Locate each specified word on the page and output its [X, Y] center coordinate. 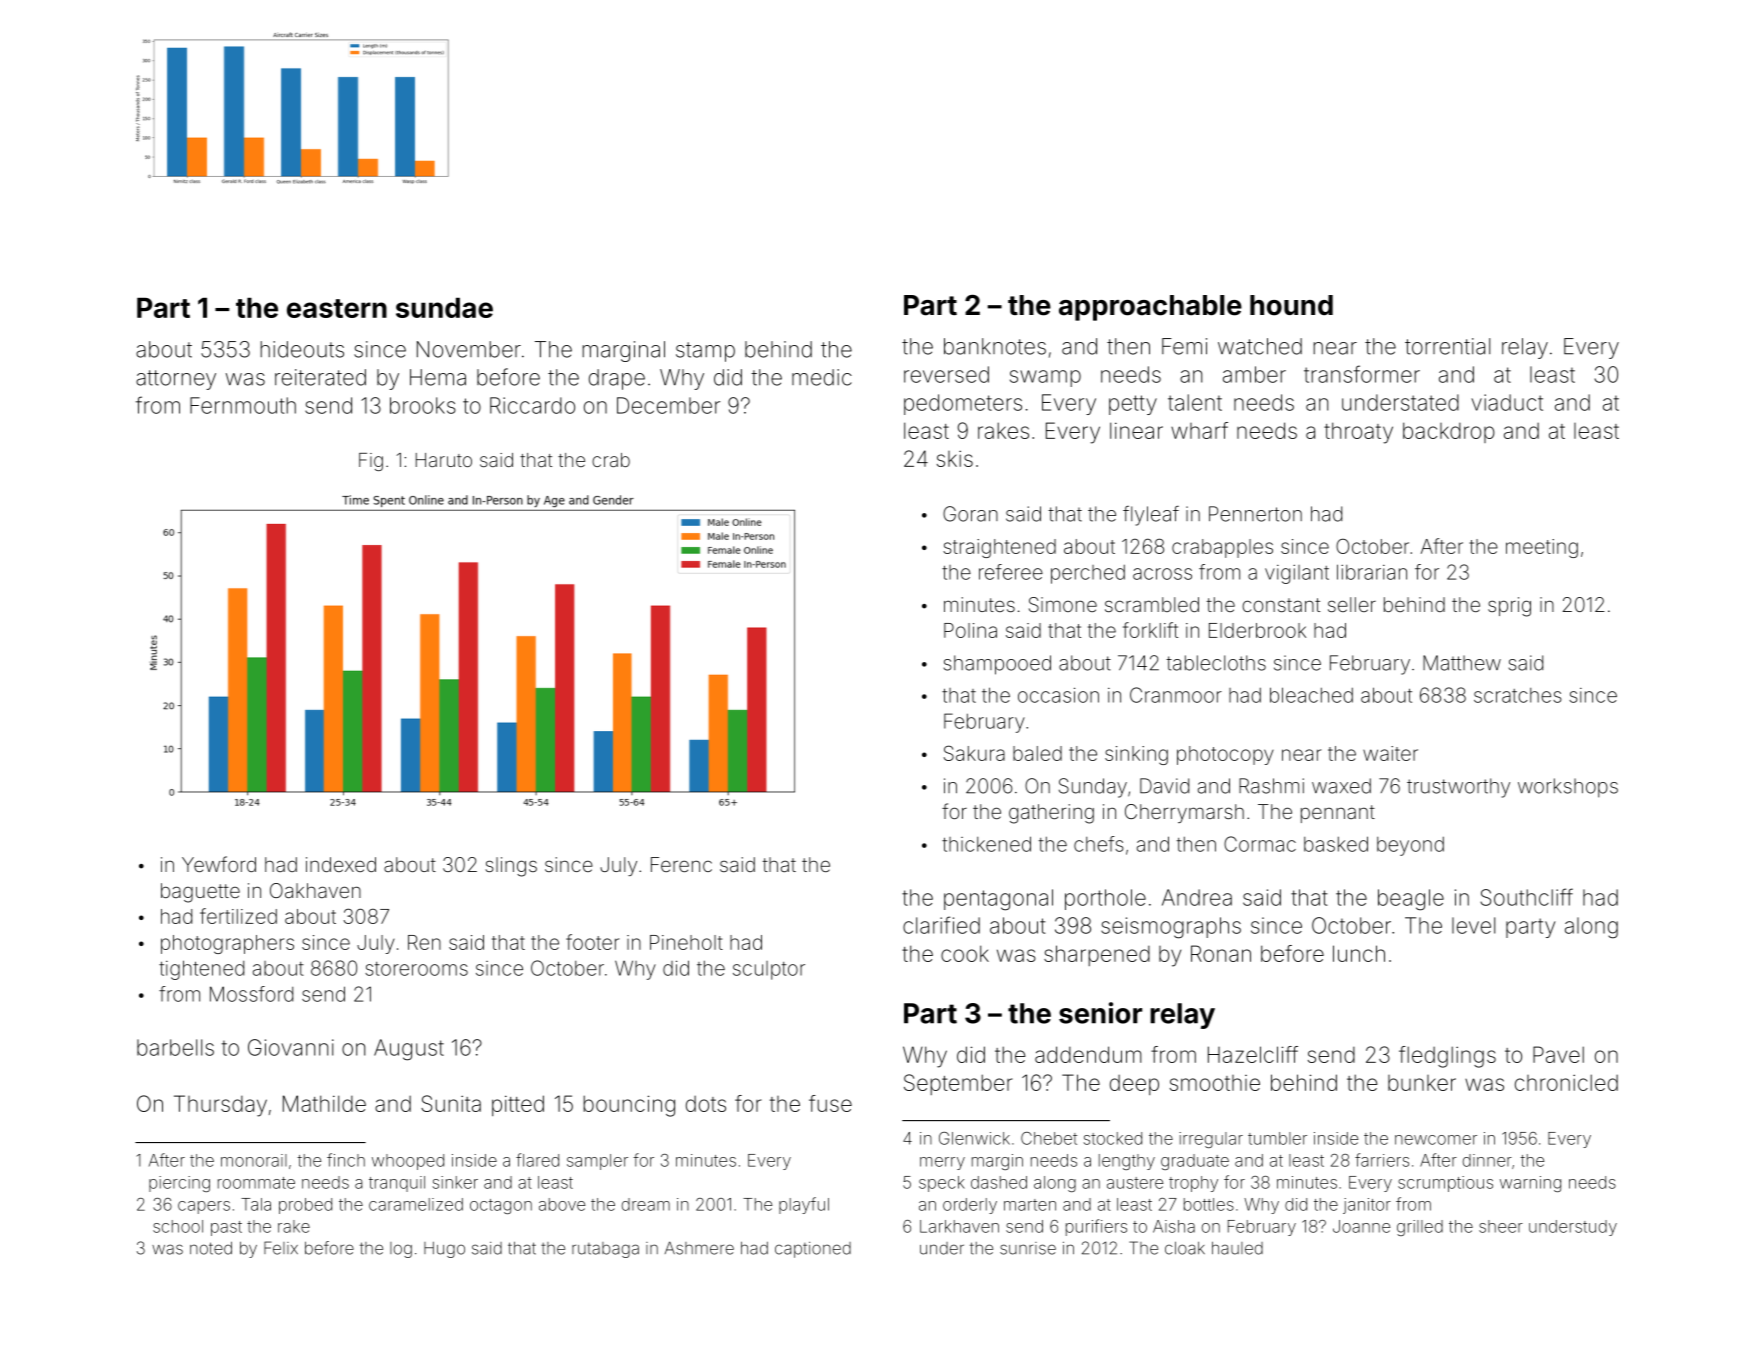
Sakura [974, 753]
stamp [705, 352]
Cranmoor [1176, 695]
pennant [1338, 814]
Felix [281, 1248]
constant [1281, 605]
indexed [341, 864]
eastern [337, 308]
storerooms [416, 969]
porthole [1105, 899]
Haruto [444, 460]
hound [1291, 305]
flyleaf [1151, 516]
